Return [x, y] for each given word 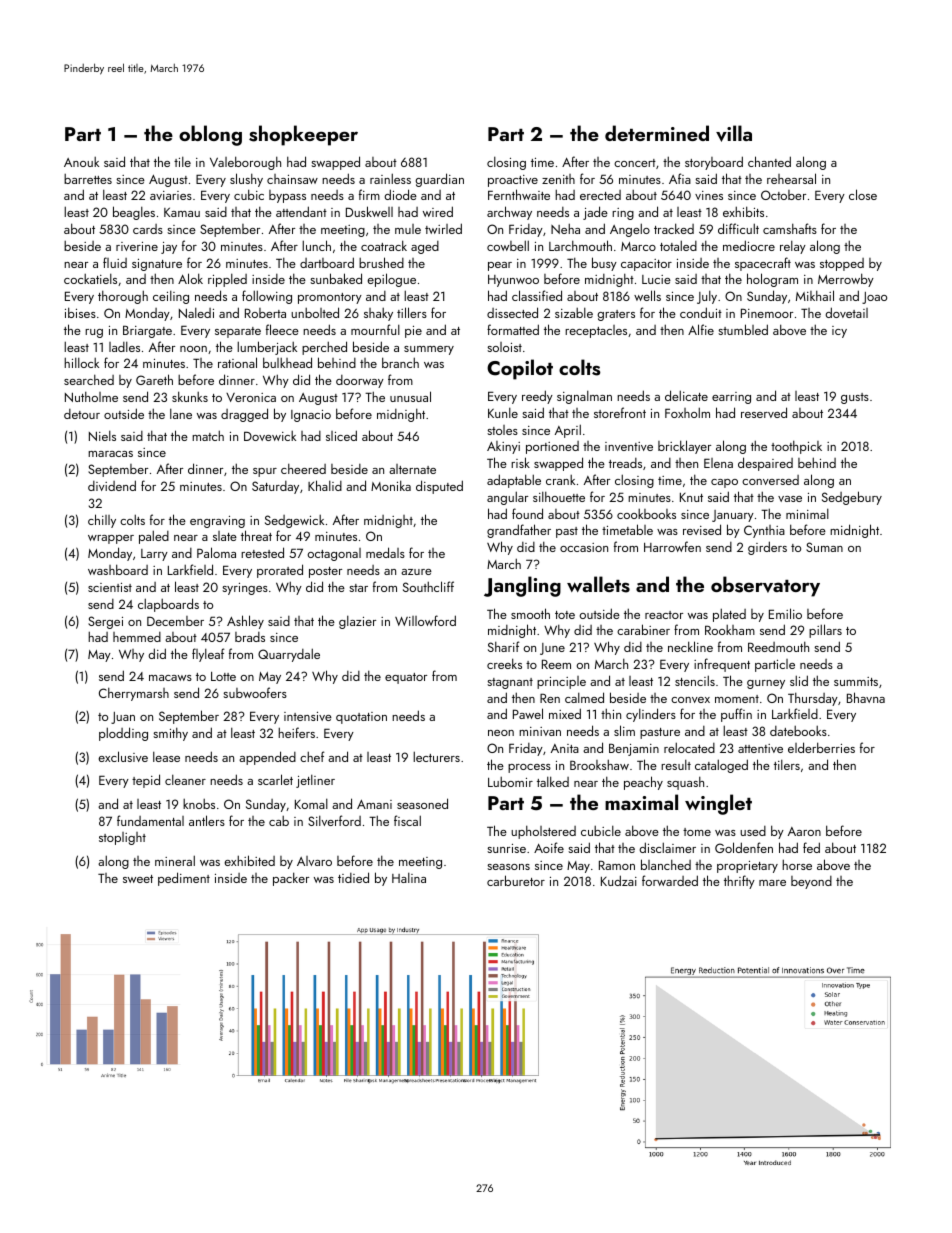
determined [657, 133]
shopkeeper [303, 135]
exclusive [123, 756]
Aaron [804, 831]
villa [734, 133]
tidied [353, 877]
